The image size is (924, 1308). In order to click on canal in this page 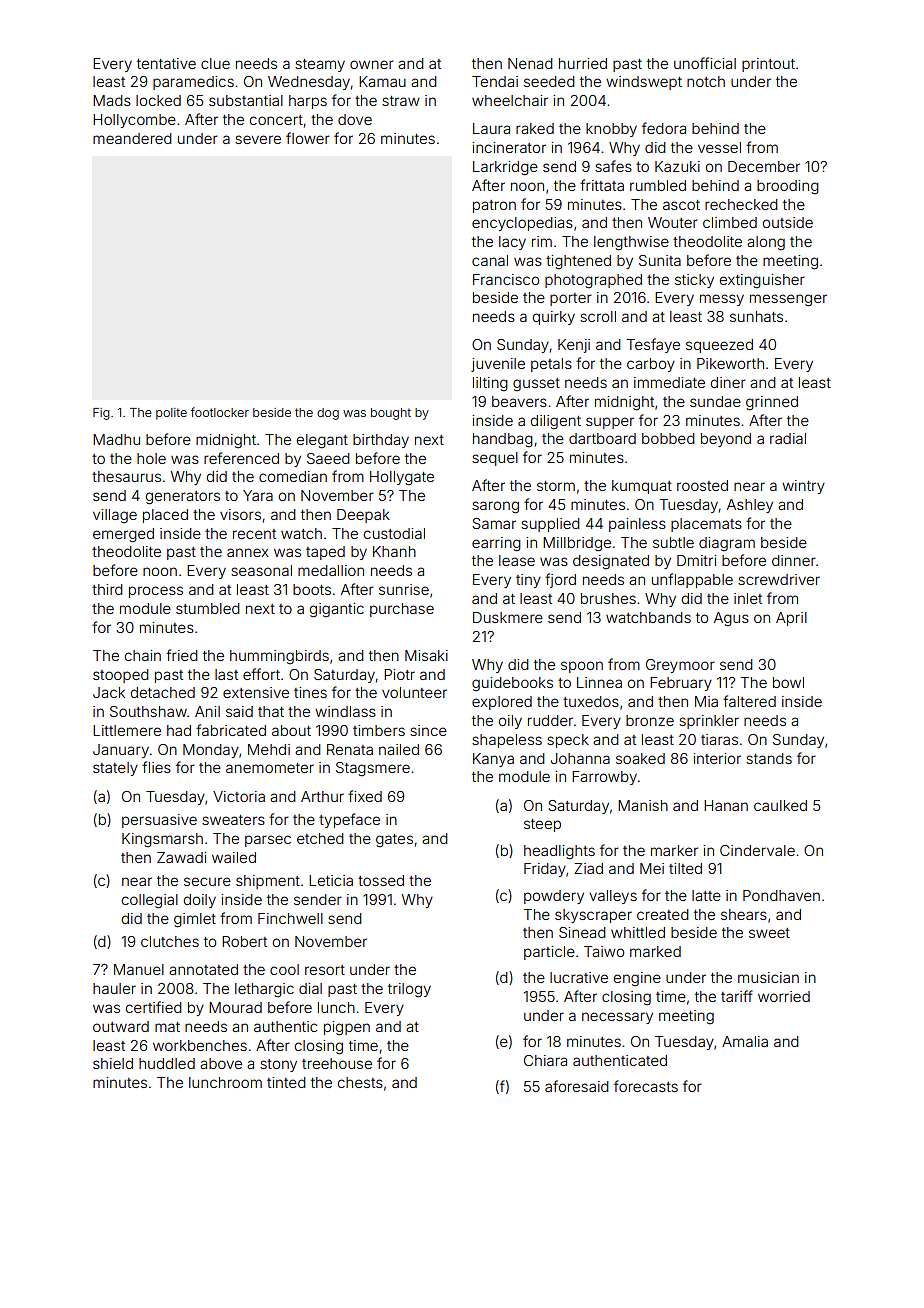, I will do `click(490, 260)`.
